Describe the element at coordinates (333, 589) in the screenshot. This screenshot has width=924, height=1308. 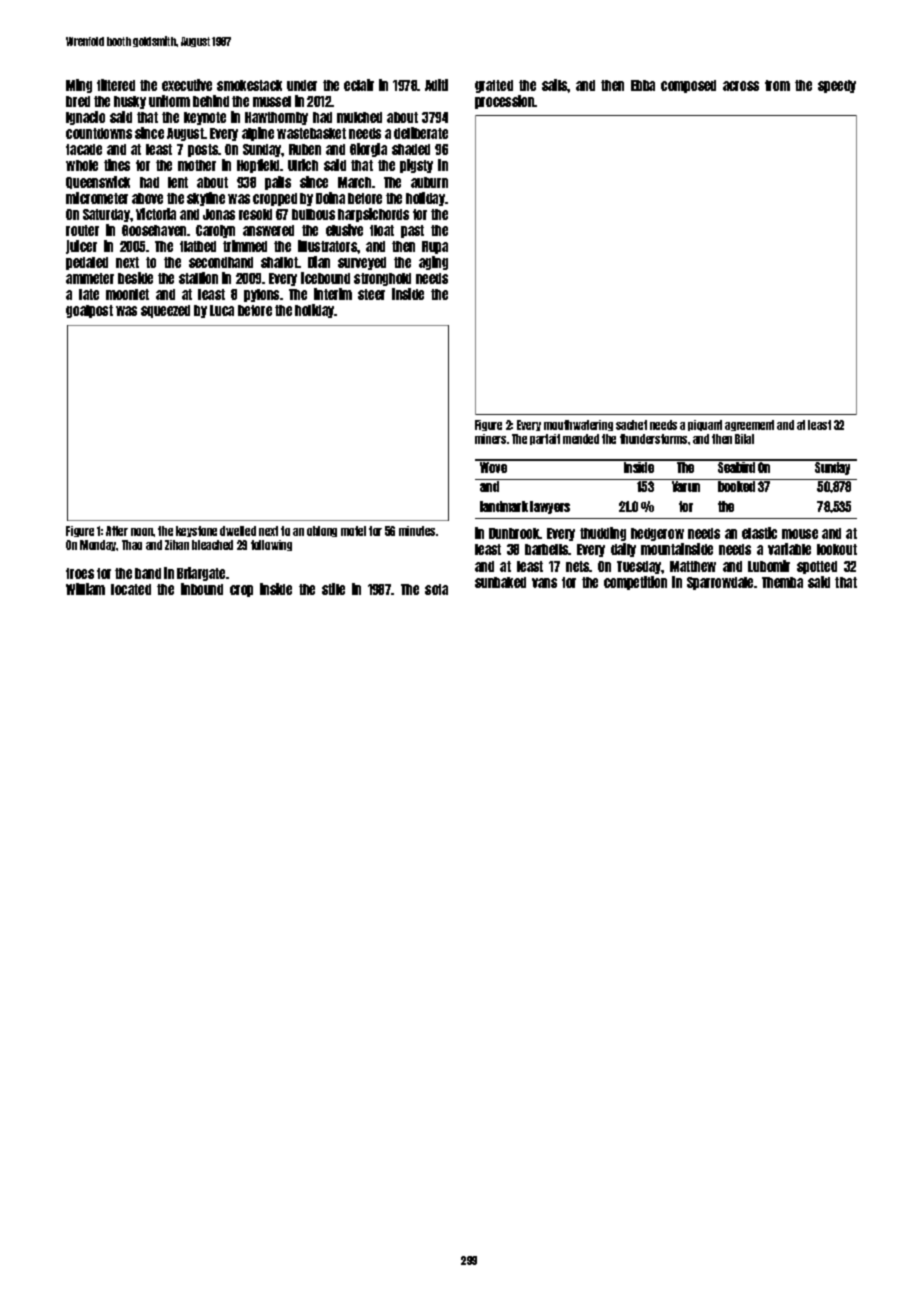
I see `stile` at that location.
